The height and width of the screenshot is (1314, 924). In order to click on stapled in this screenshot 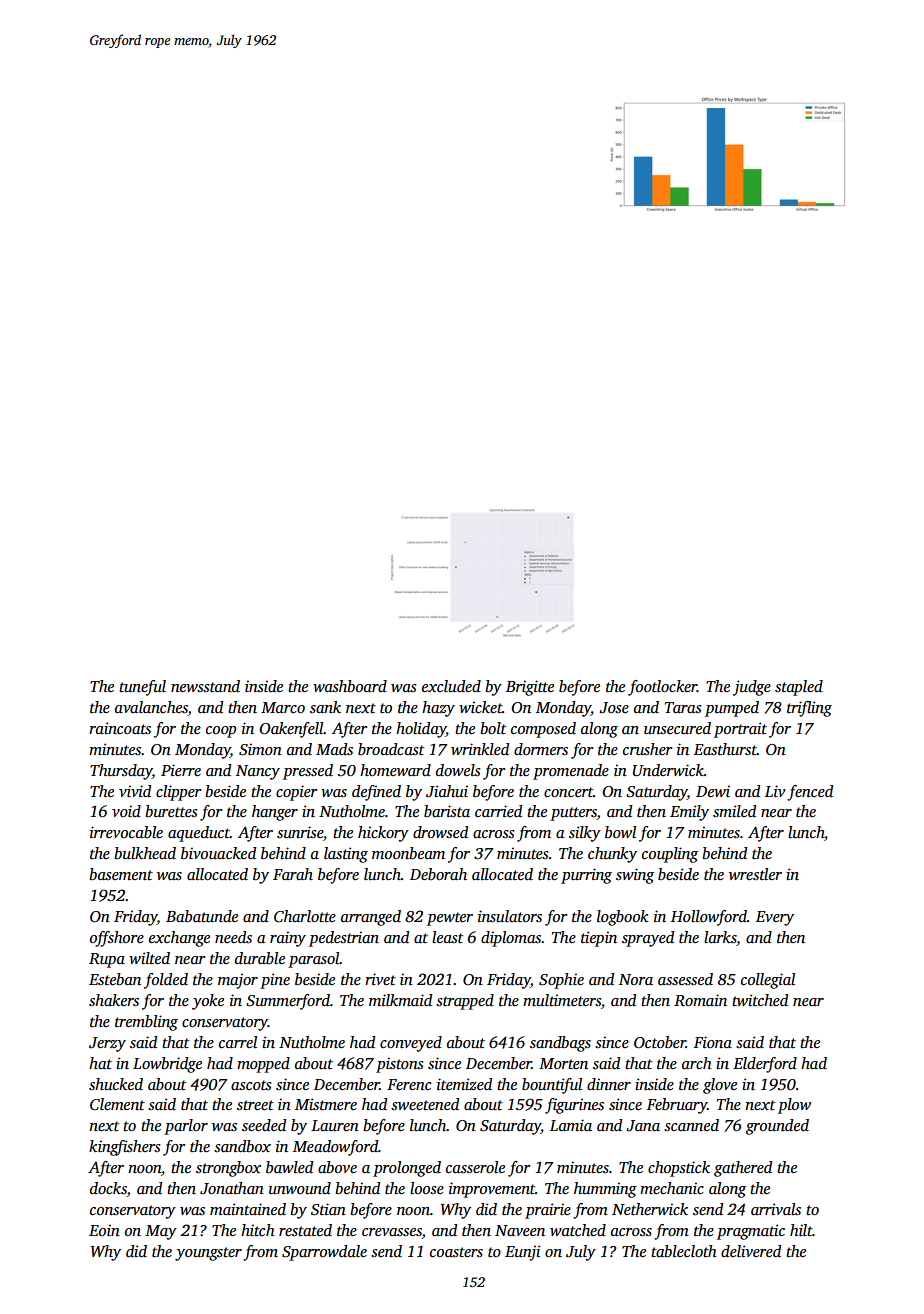, I will do `click(799, 688)`.
